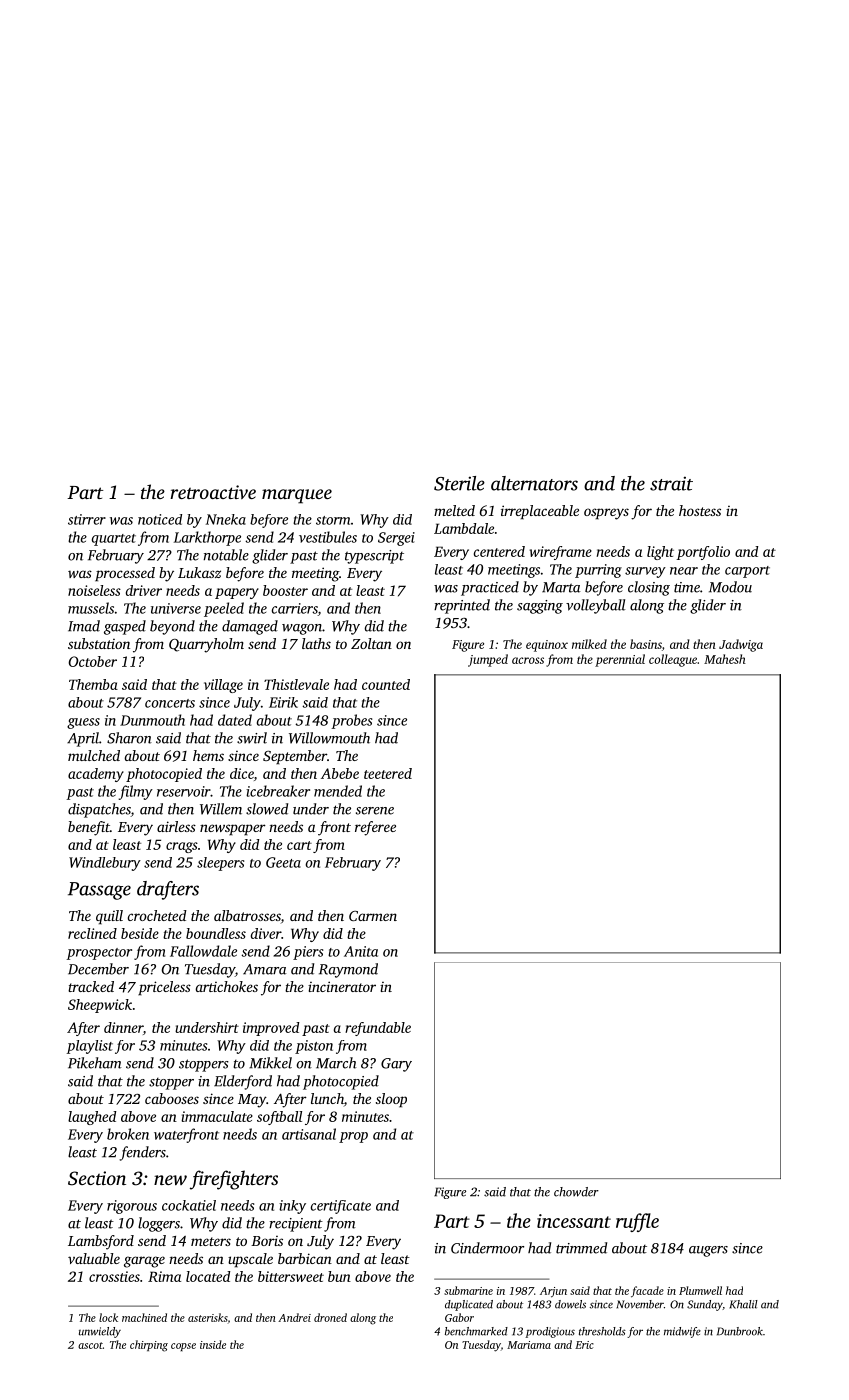  What do you see at coordinates (375, 828) in the image?
I see `referee` at bounding box center [375, 828].
